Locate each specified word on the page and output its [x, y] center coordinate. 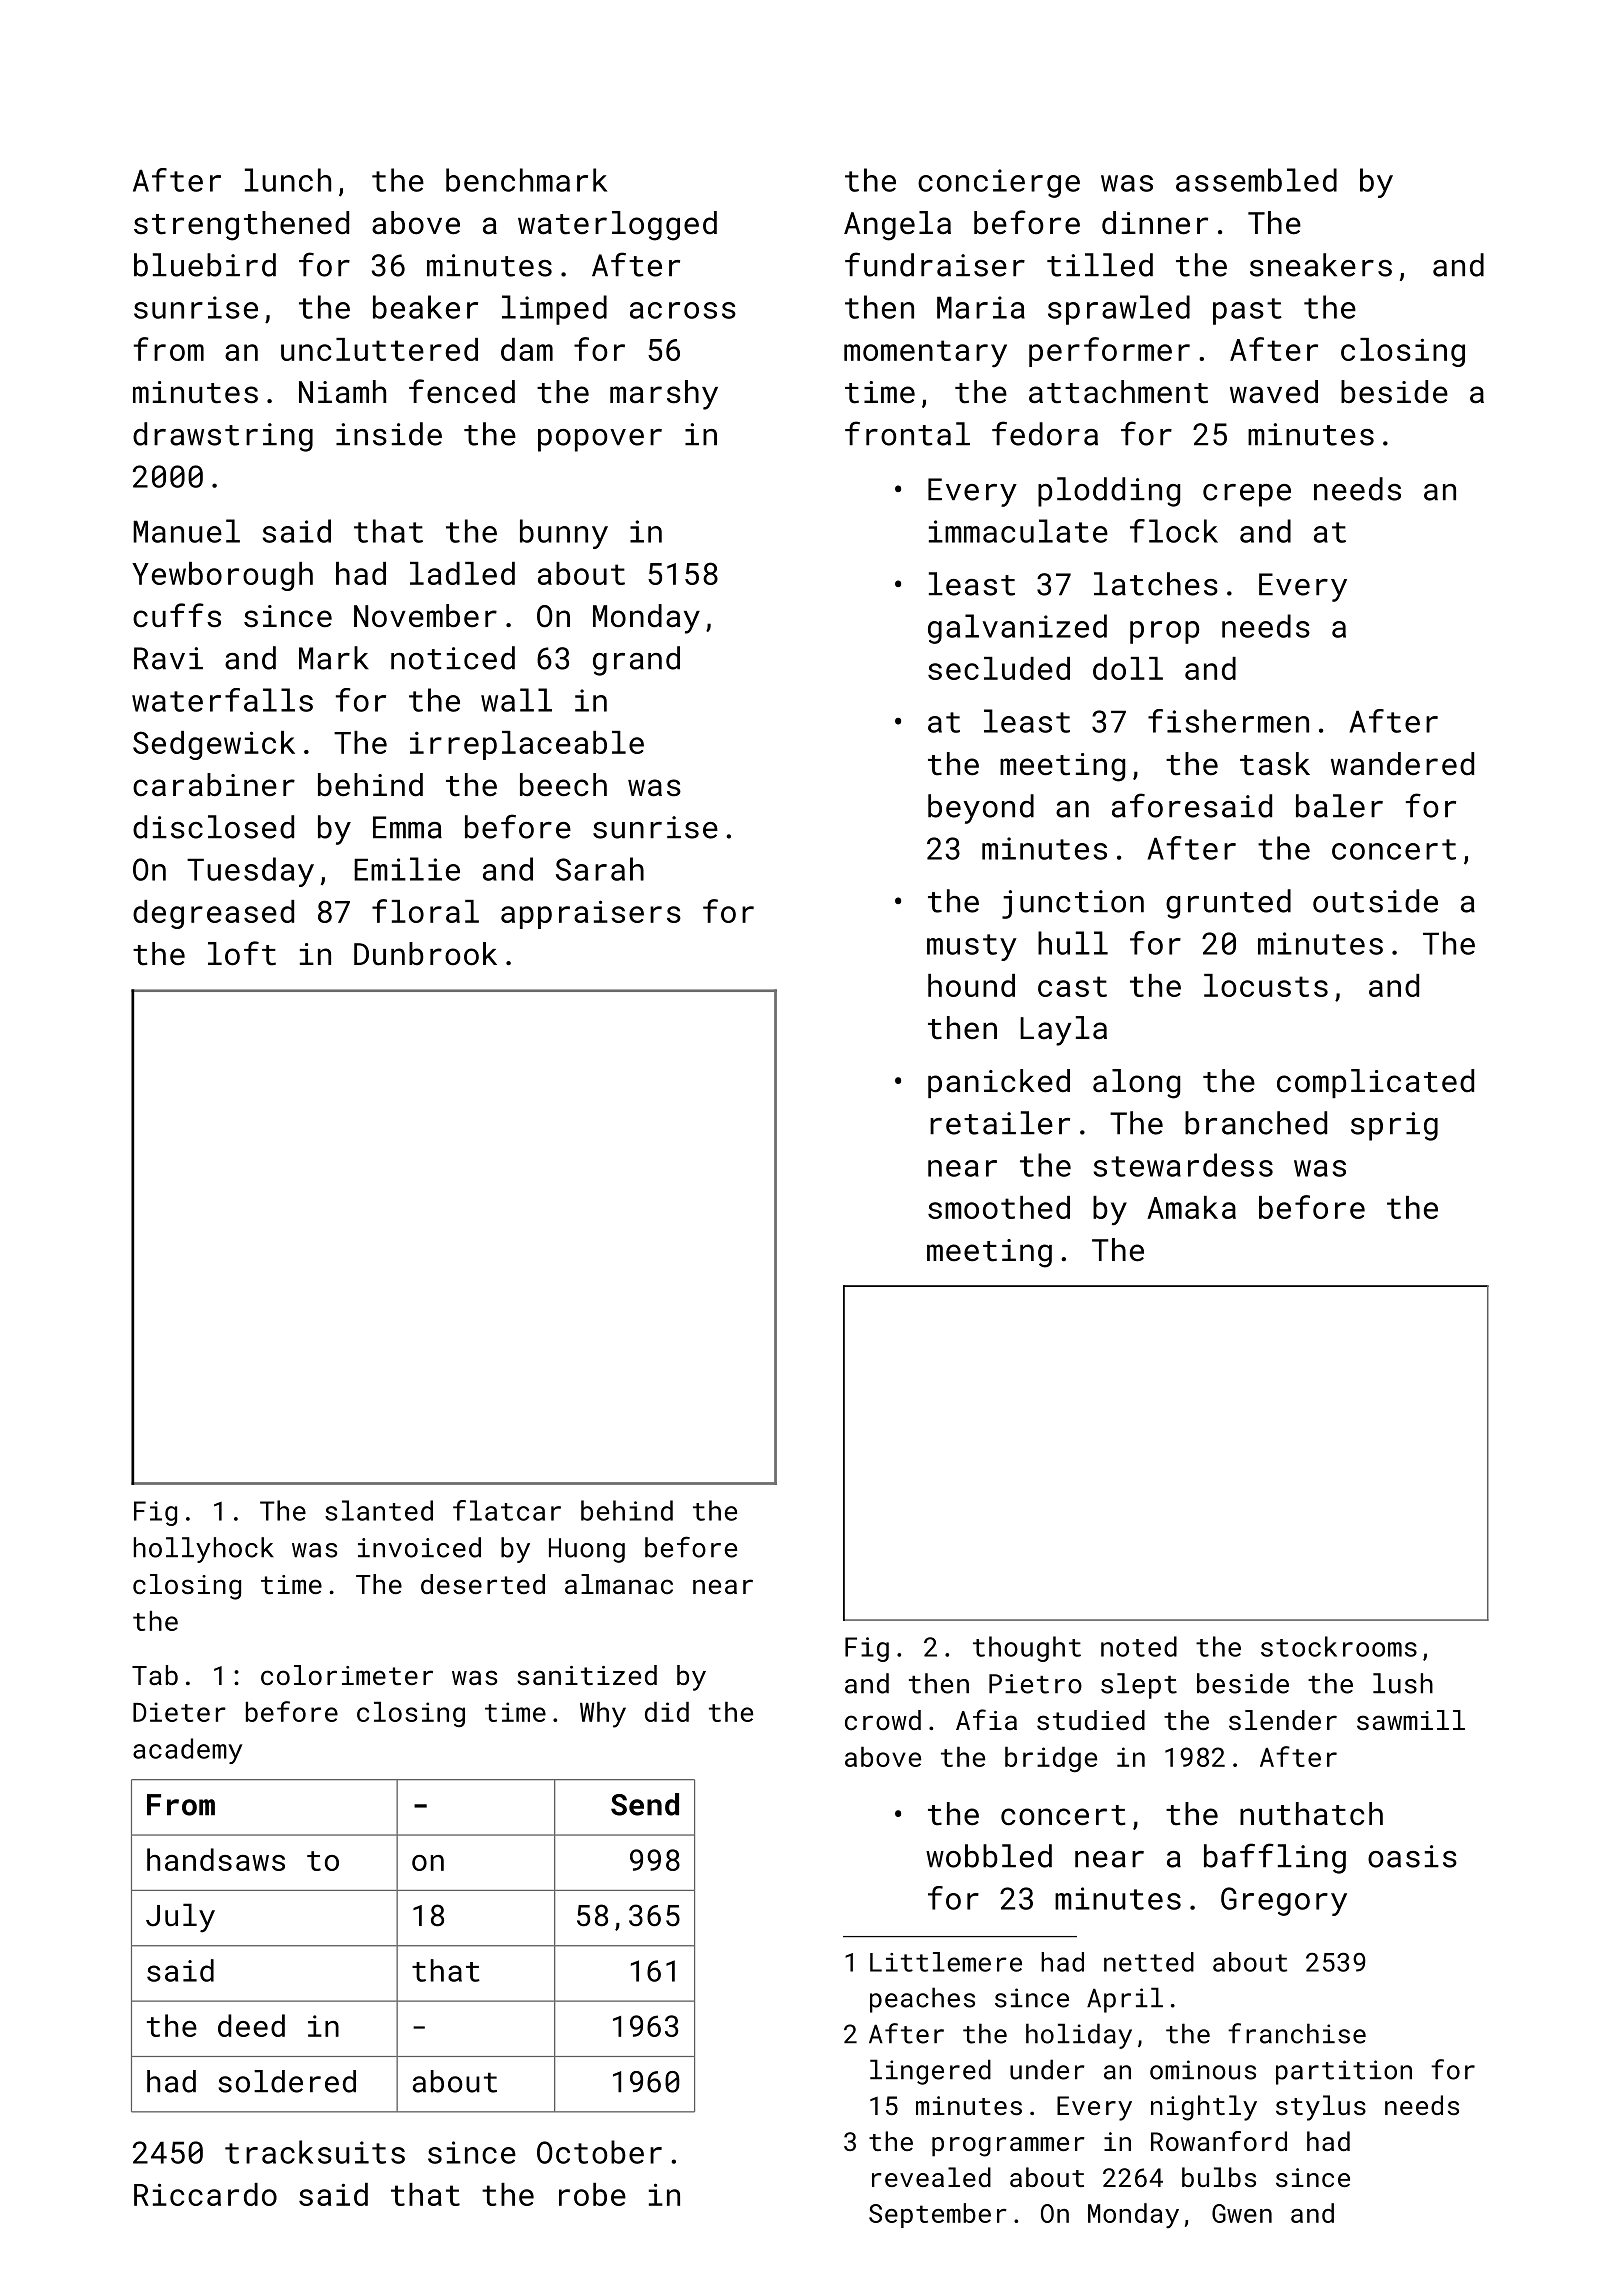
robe [592, 2194]
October [599, 2152]
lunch [288, 180]
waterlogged [617, 226]
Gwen [1242, 2213]
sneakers [1321, 265]
